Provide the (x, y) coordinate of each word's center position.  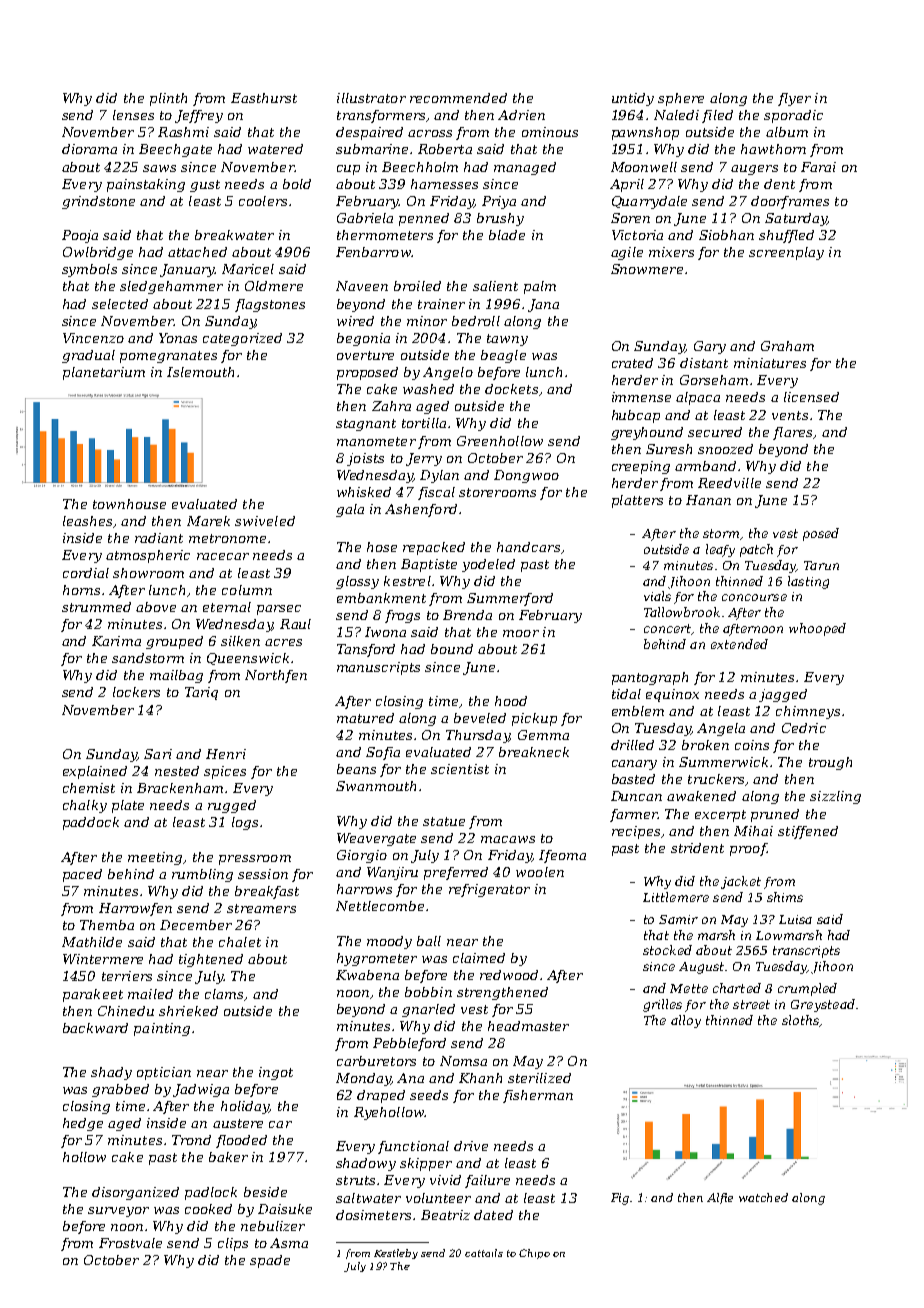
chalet (240, 942)
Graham (787, 346)
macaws (508, 839)
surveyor (118, 1212)
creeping (641, 467)
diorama (89, 149)
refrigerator (489, 890)
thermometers (385, 235)
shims (785, 897)
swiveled (265, 521)
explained (95, 772)
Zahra (391, 406)
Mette (689, 988)
